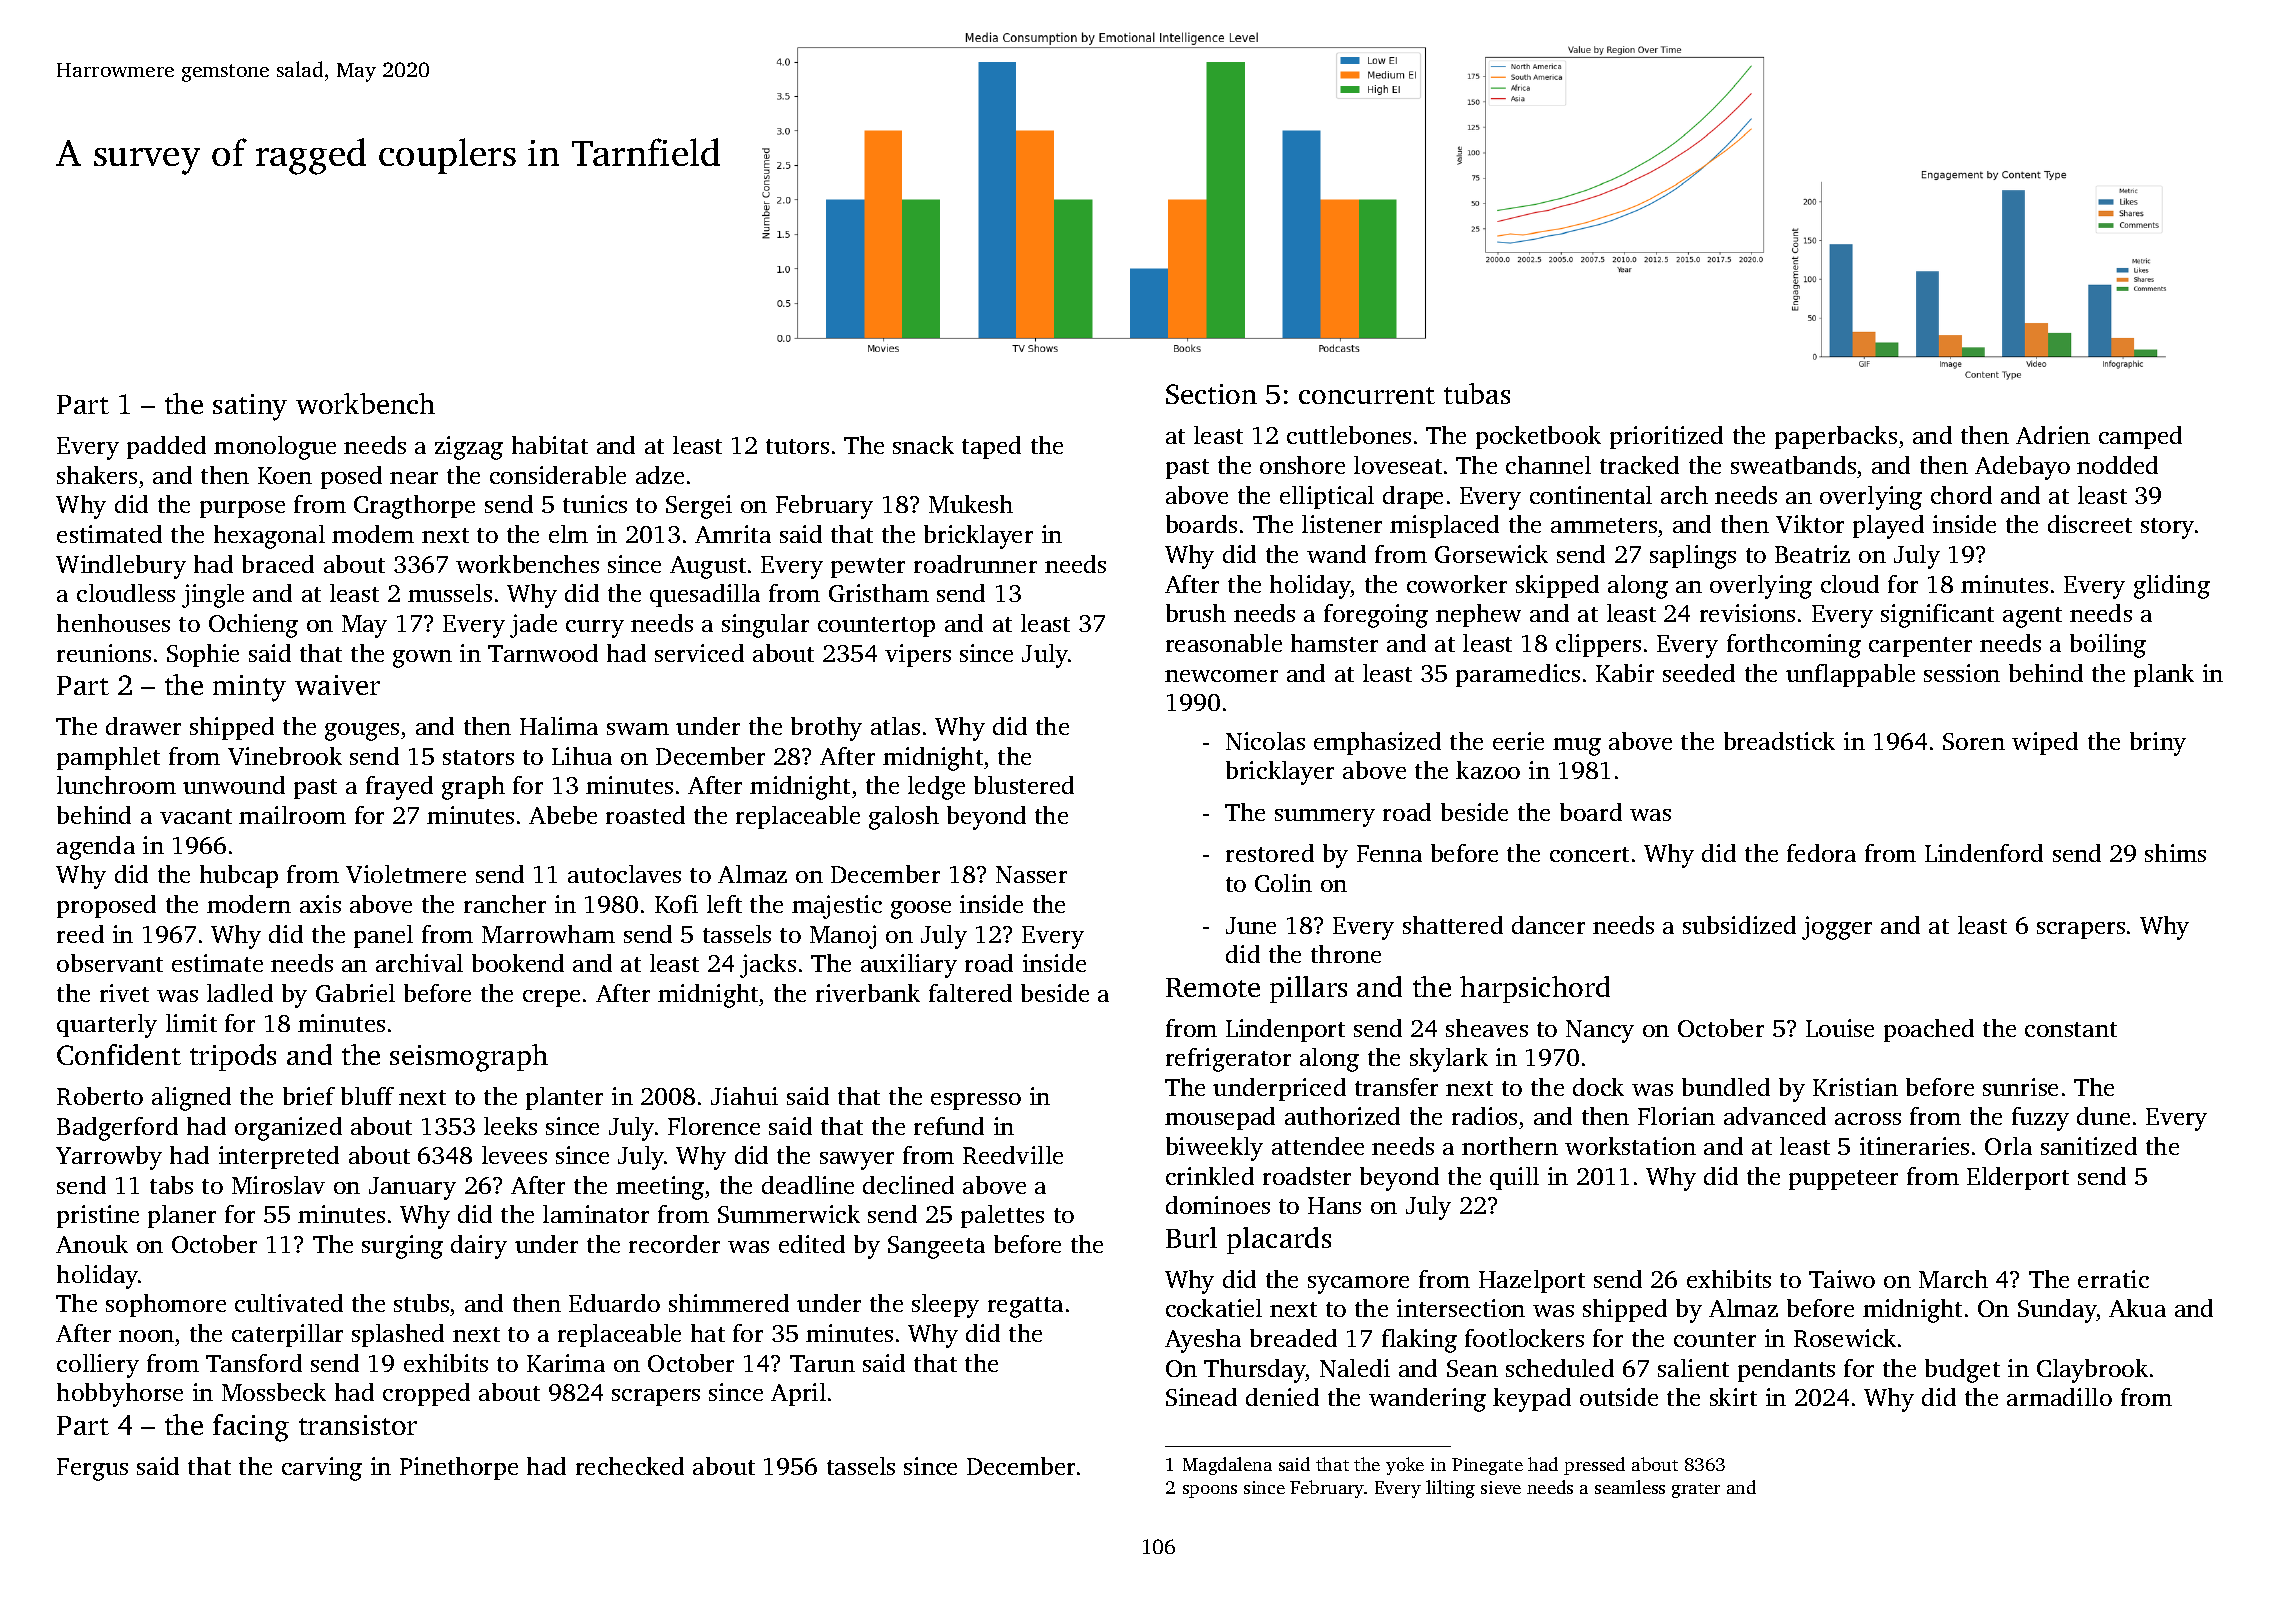  I want to click on Yarrowby, so click(109, 1158).
